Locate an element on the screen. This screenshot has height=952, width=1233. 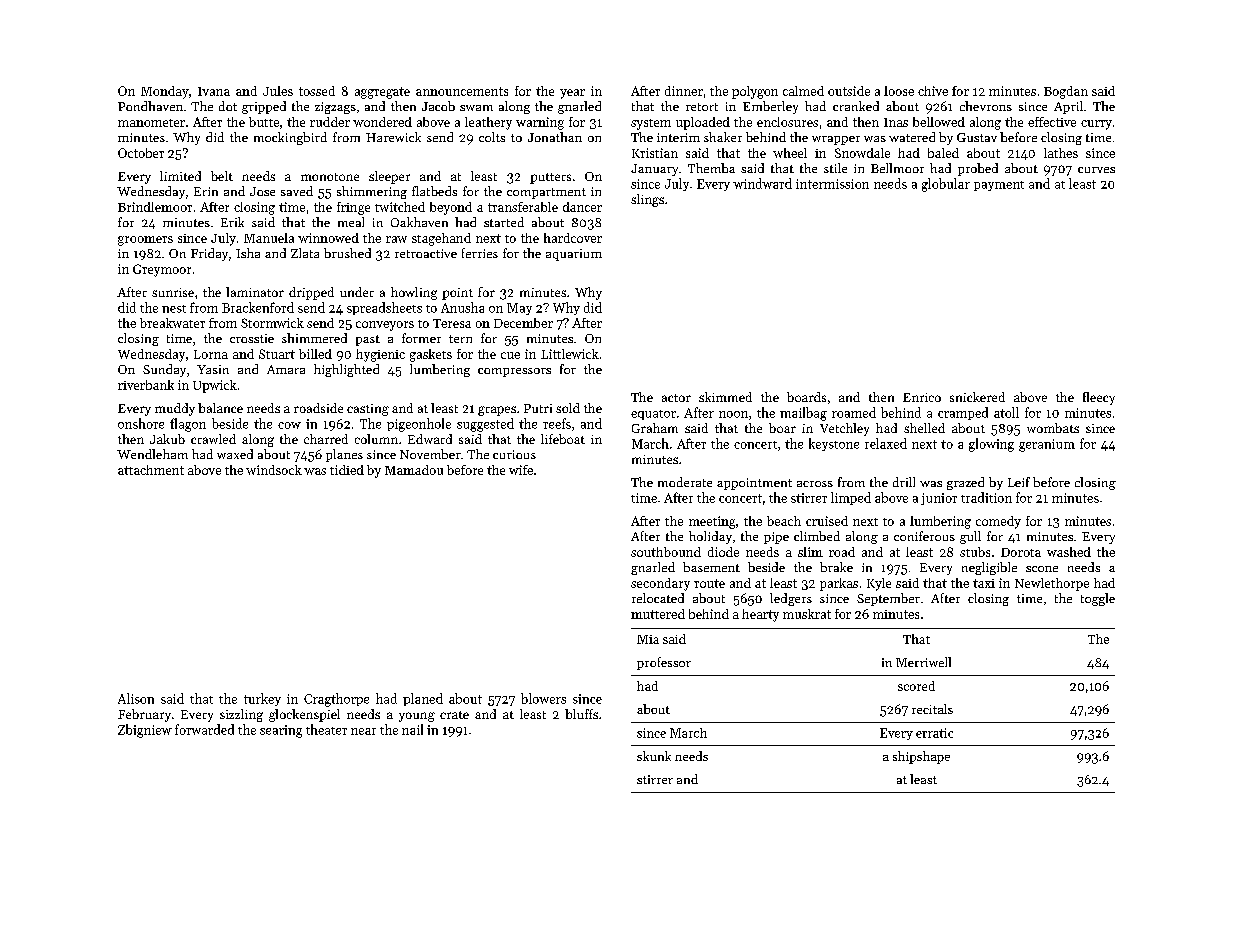
windward is located at coordinates (762, 183).
